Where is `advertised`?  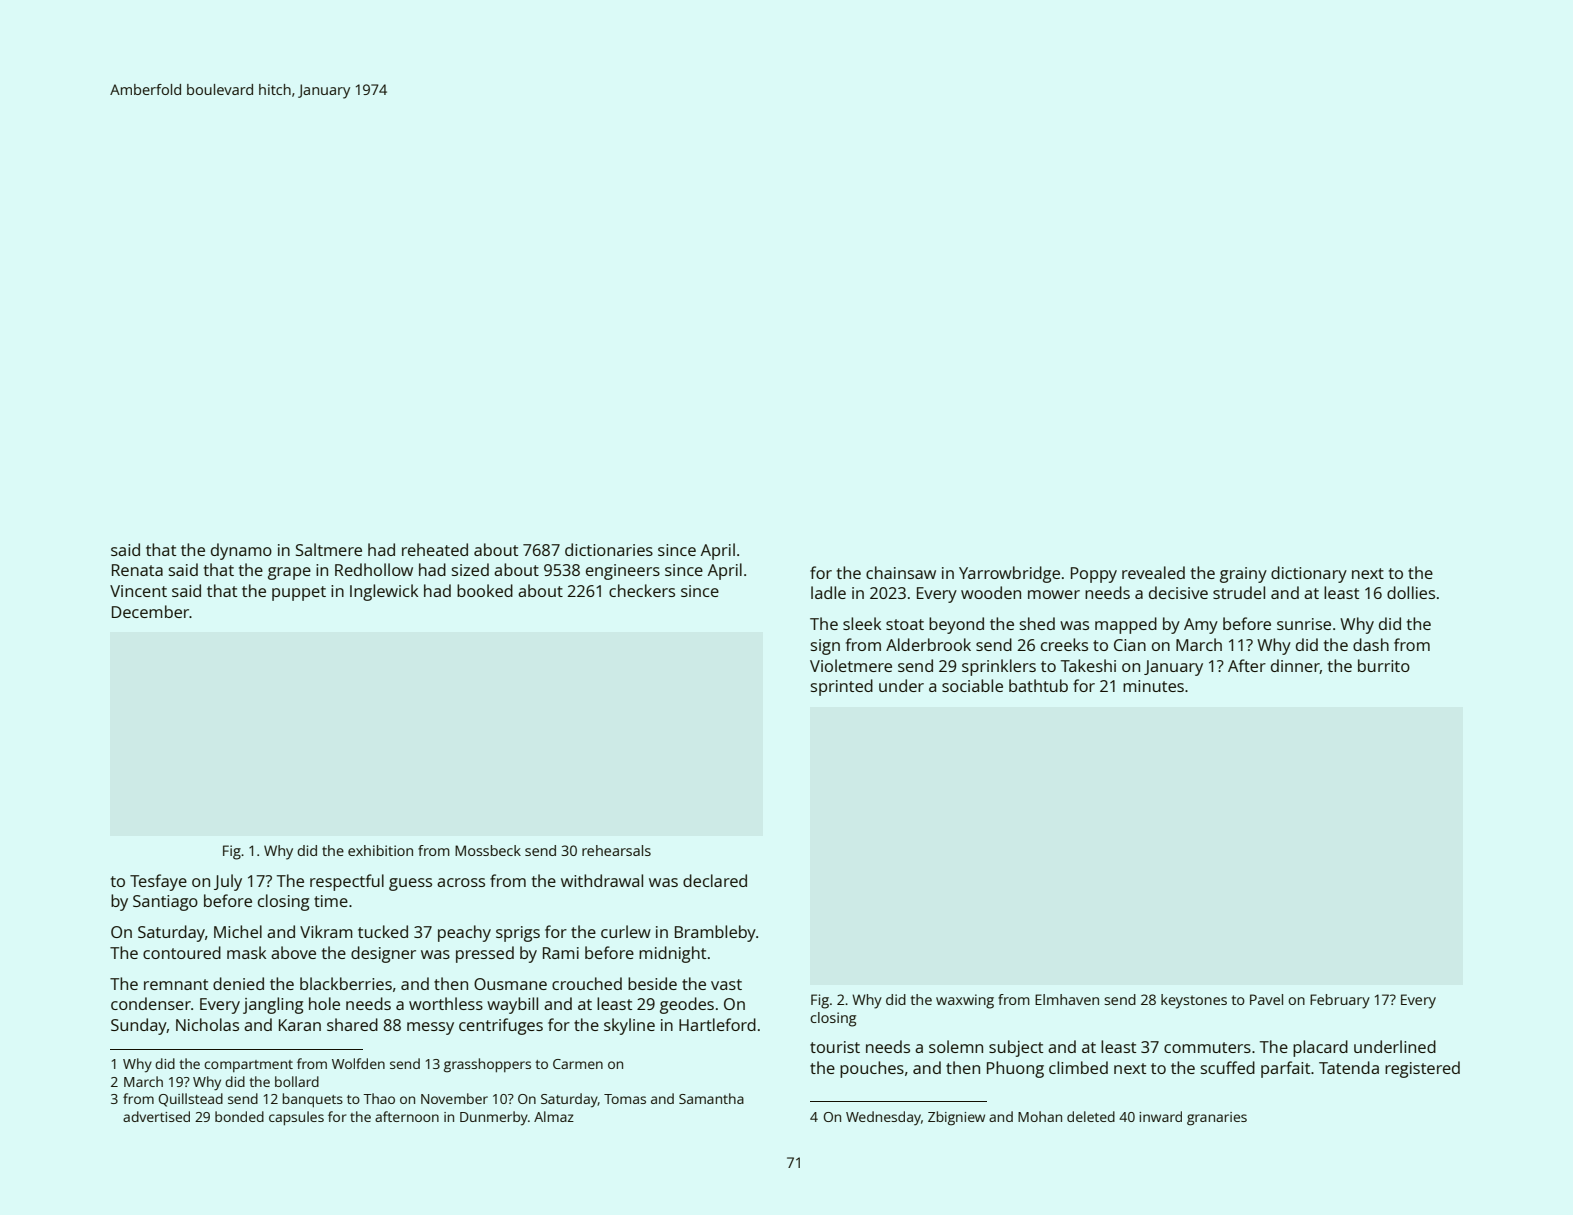 advertised is located at coordinates (156, 1116).
